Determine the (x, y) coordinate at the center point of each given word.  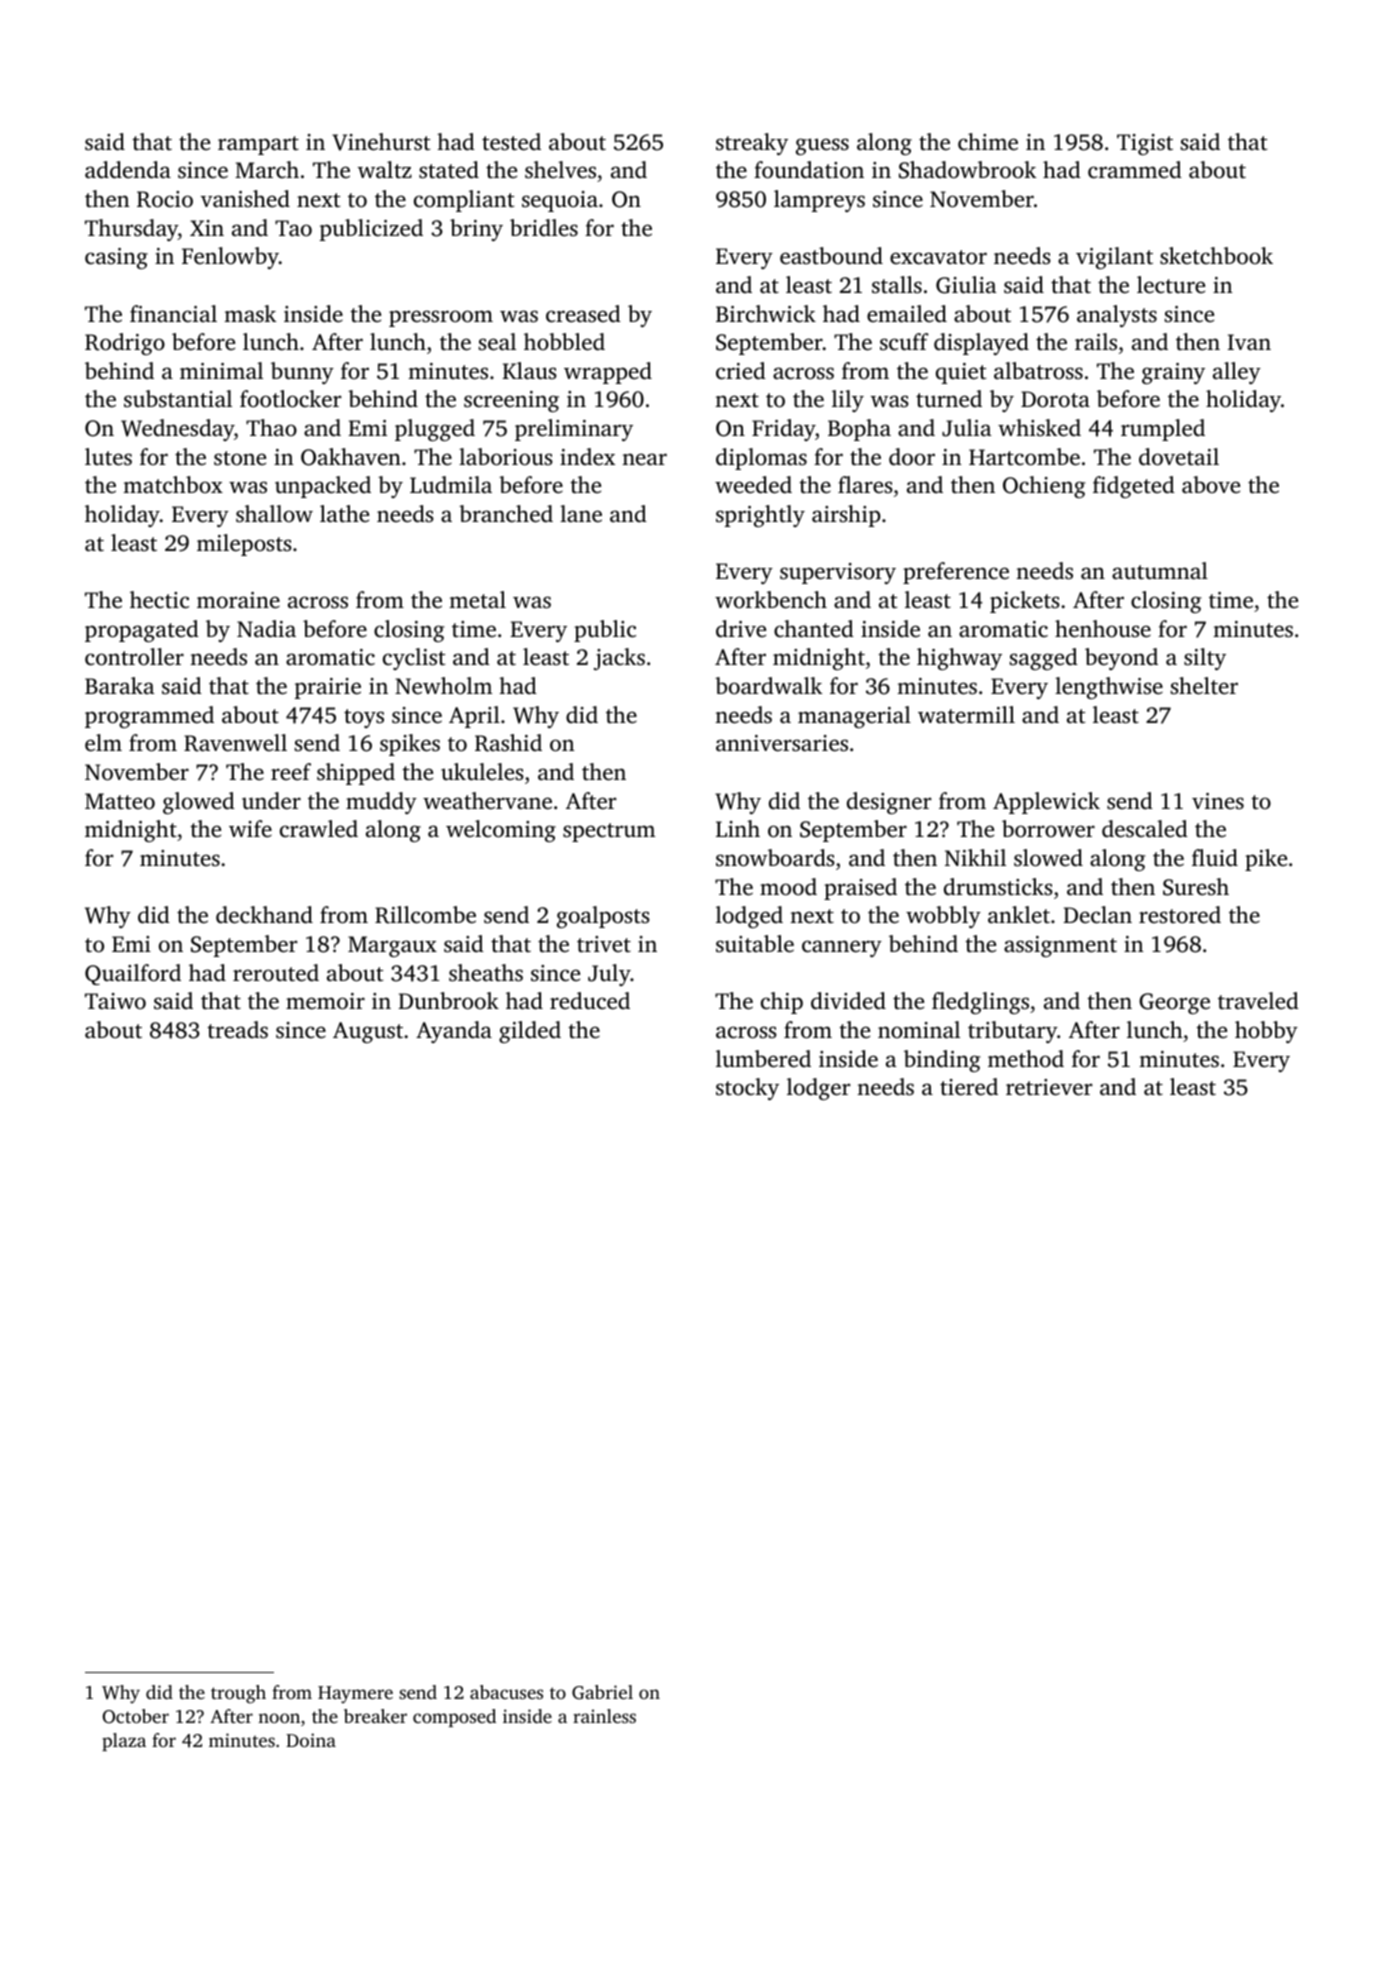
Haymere (355, 1695)
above (1211, 484)
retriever (1049, 1087)
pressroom (441, 318)
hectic (159, 600)
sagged (1044, 659)
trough (238, 1694)
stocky (747, 1089)
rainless (604, 1716)
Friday (783, 430)
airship (846, 516)
